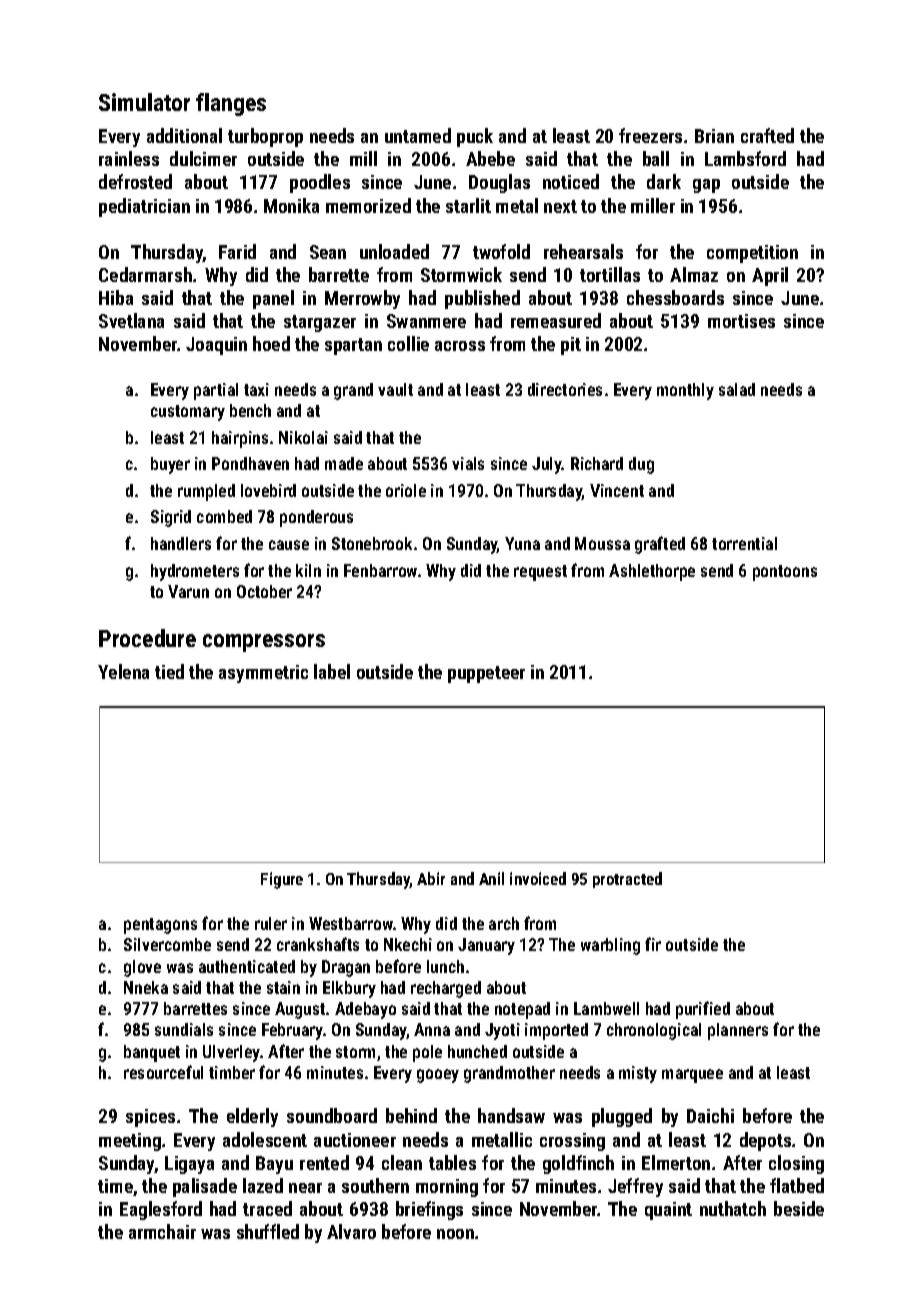  Describe the element at coordinates (714, 136) in the screenshot. I see `Brian` at that location.
